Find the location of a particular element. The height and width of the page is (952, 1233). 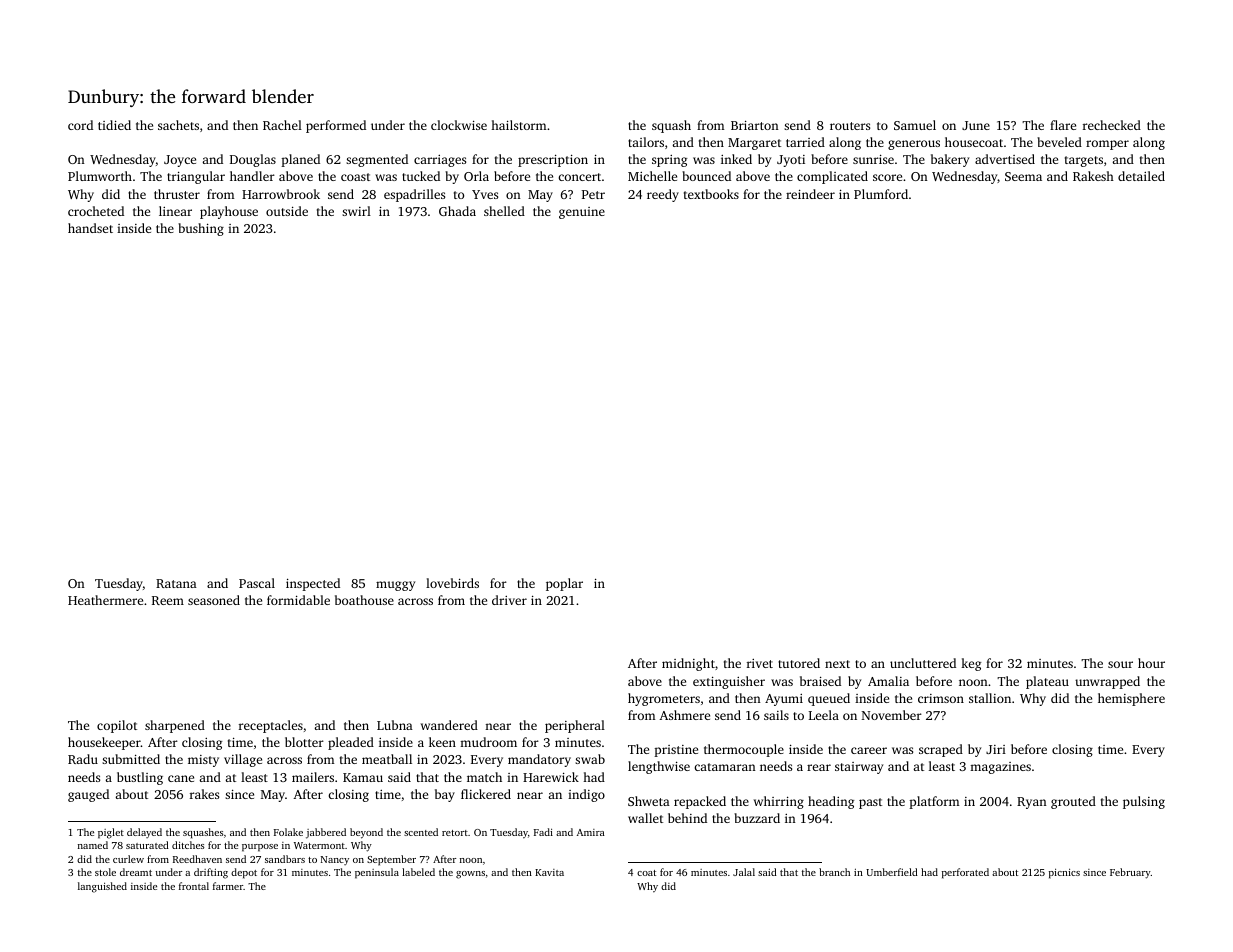

textbooks is located at coordinates (711, 194).
